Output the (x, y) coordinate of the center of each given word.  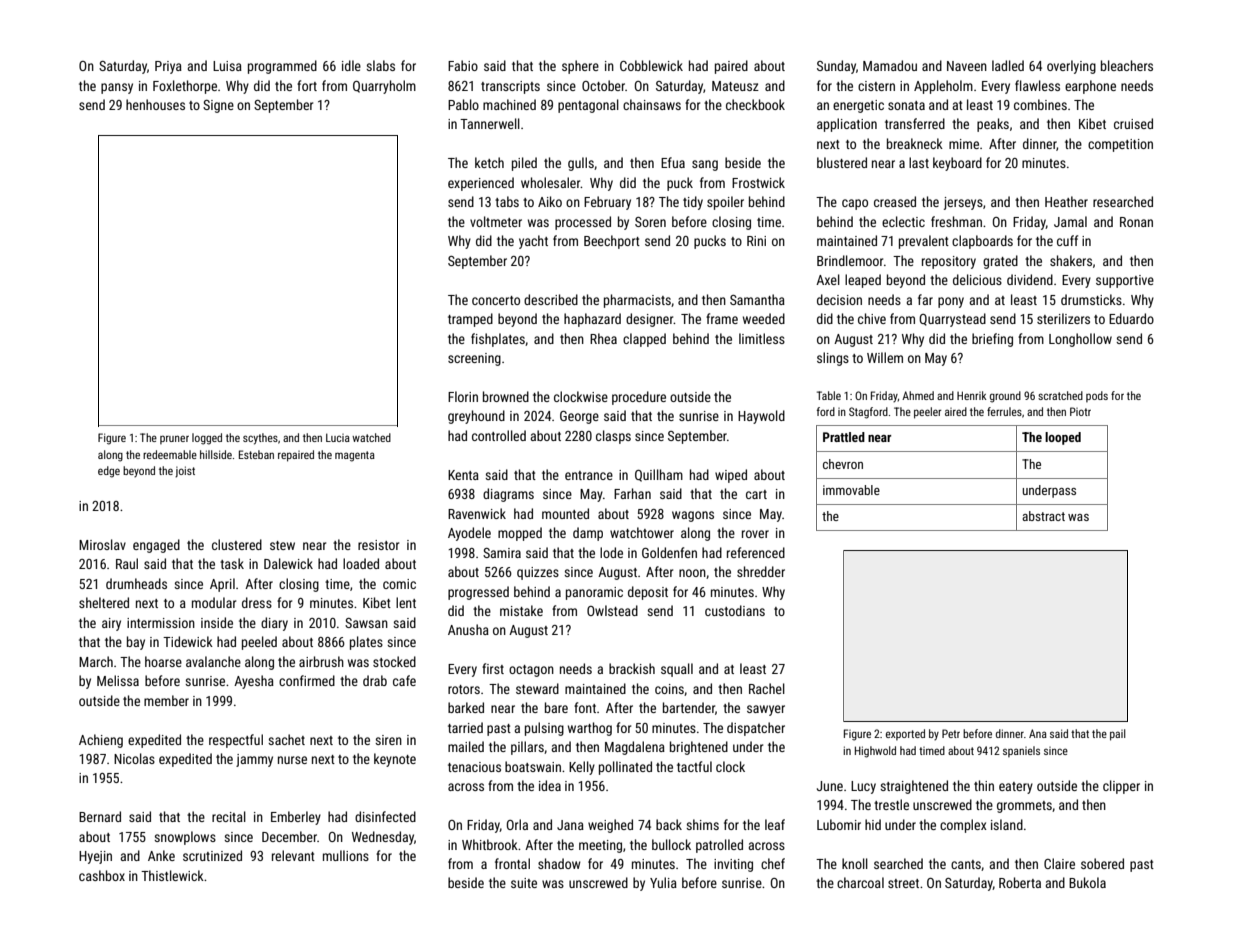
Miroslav (102, 544)
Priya (168, 67)
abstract (1043, 516)
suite (524, 883)
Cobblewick (651, 65)
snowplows (185, 838)
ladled (1008, 65)
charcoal (860, 882)
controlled (499, 435)
